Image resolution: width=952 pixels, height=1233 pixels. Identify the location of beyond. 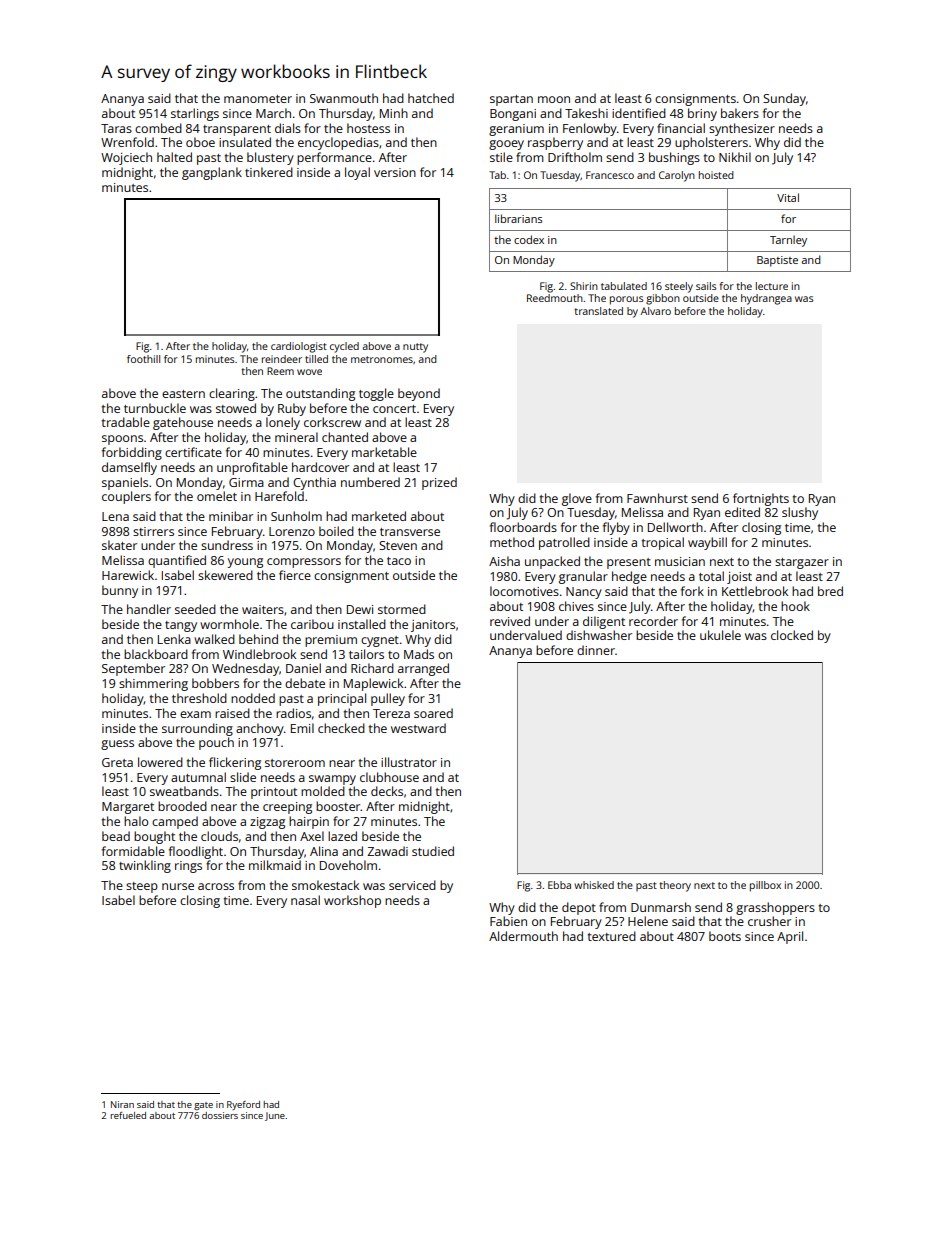
(419, 394).
